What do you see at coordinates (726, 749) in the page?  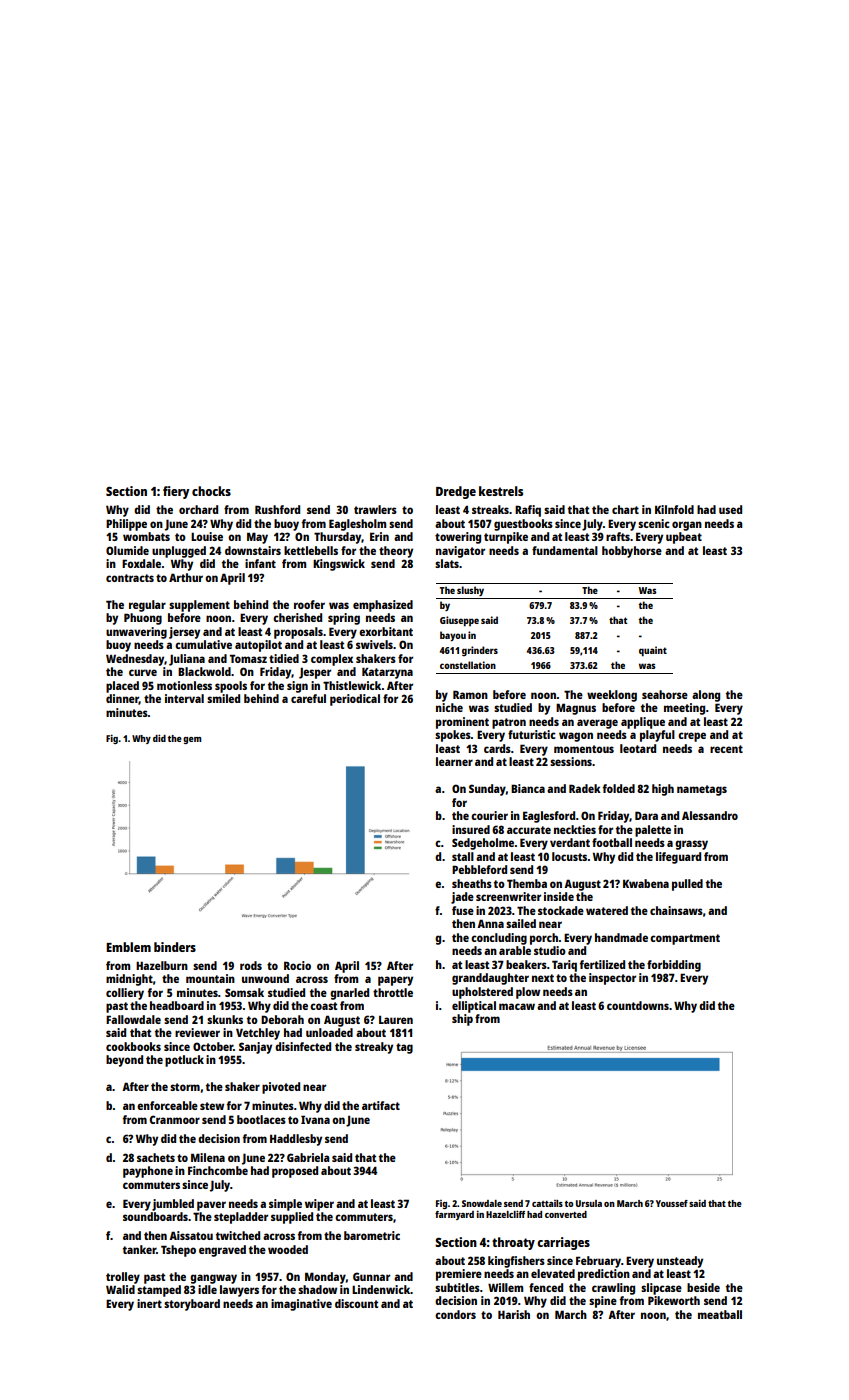 I see `recent` at bounding box center [726, 749].
